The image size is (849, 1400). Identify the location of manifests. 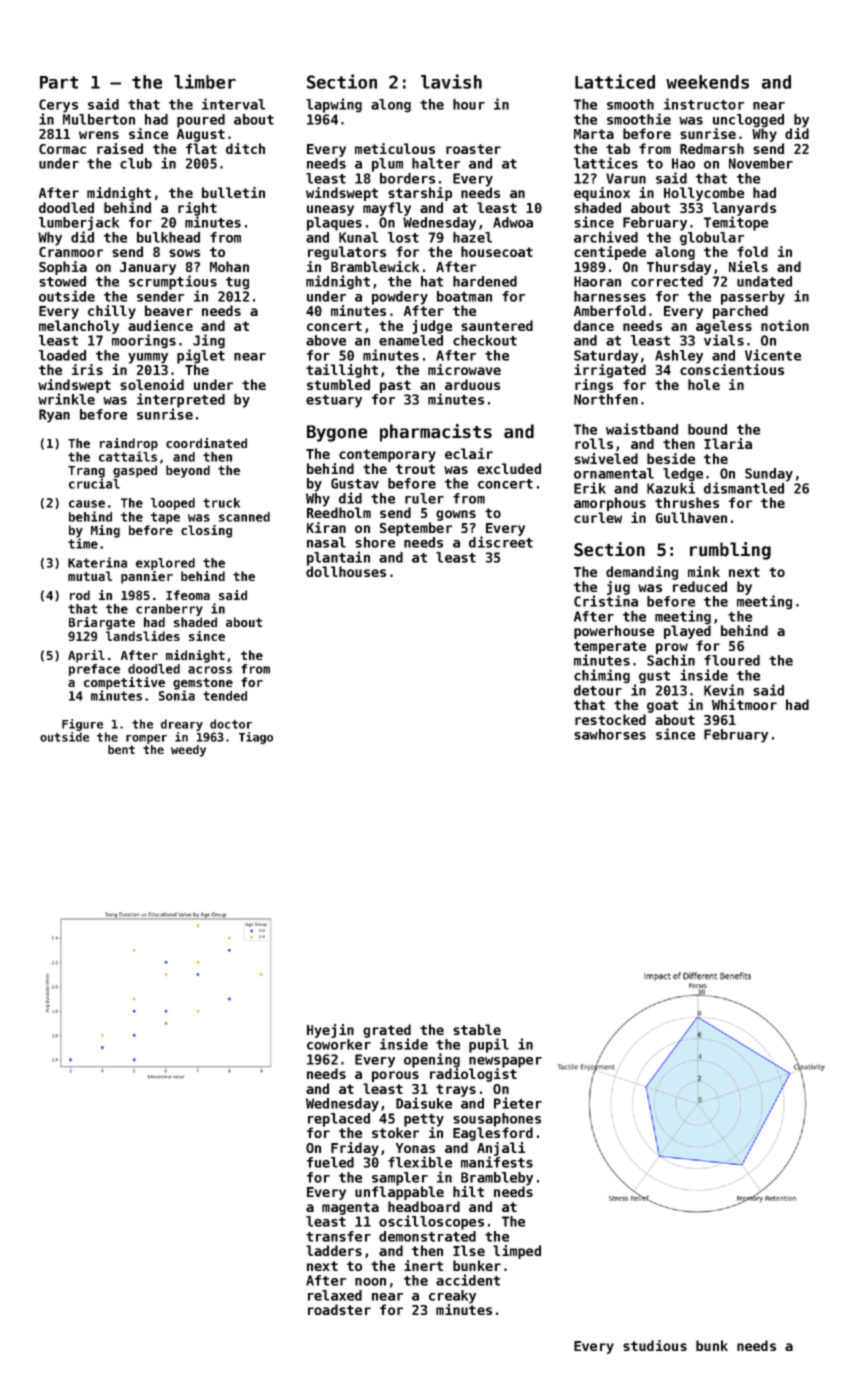
(497, 1162).
